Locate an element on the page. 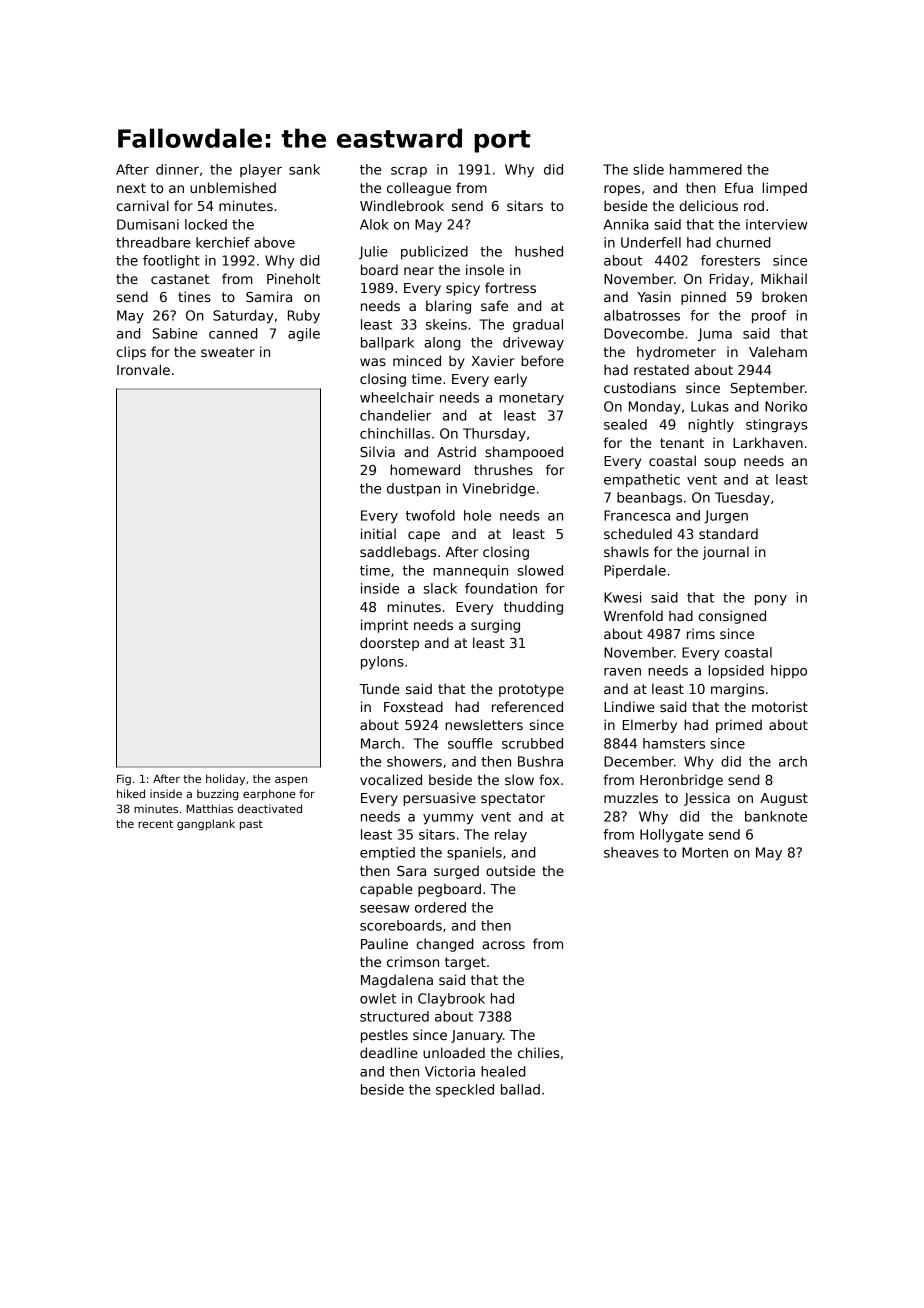 The width and height of the document is (924, 1308). motorist is located at coordinates (780, 706).
